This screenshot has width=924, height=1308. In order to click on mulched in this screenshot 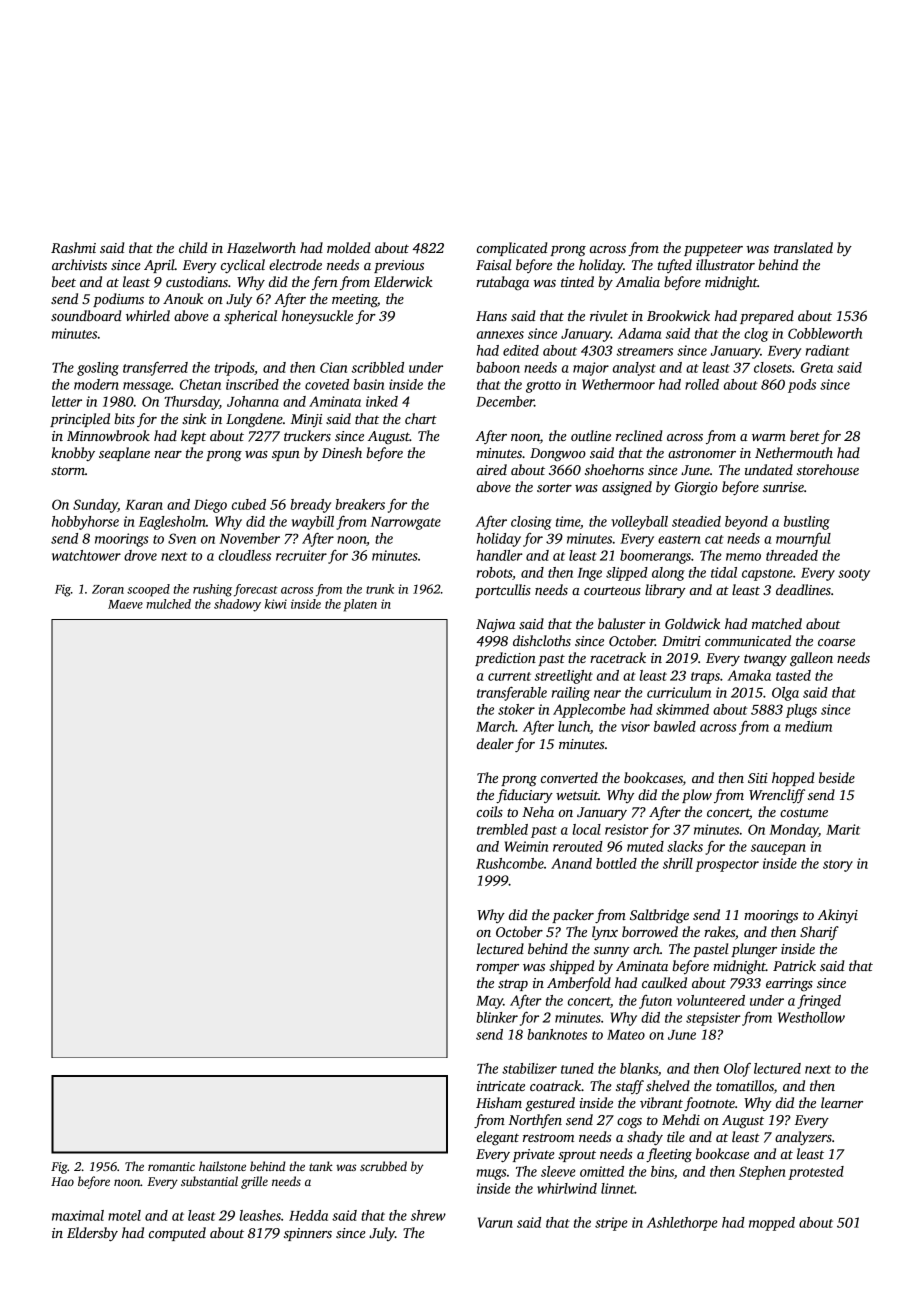, I will do `click(169, 604)`.
